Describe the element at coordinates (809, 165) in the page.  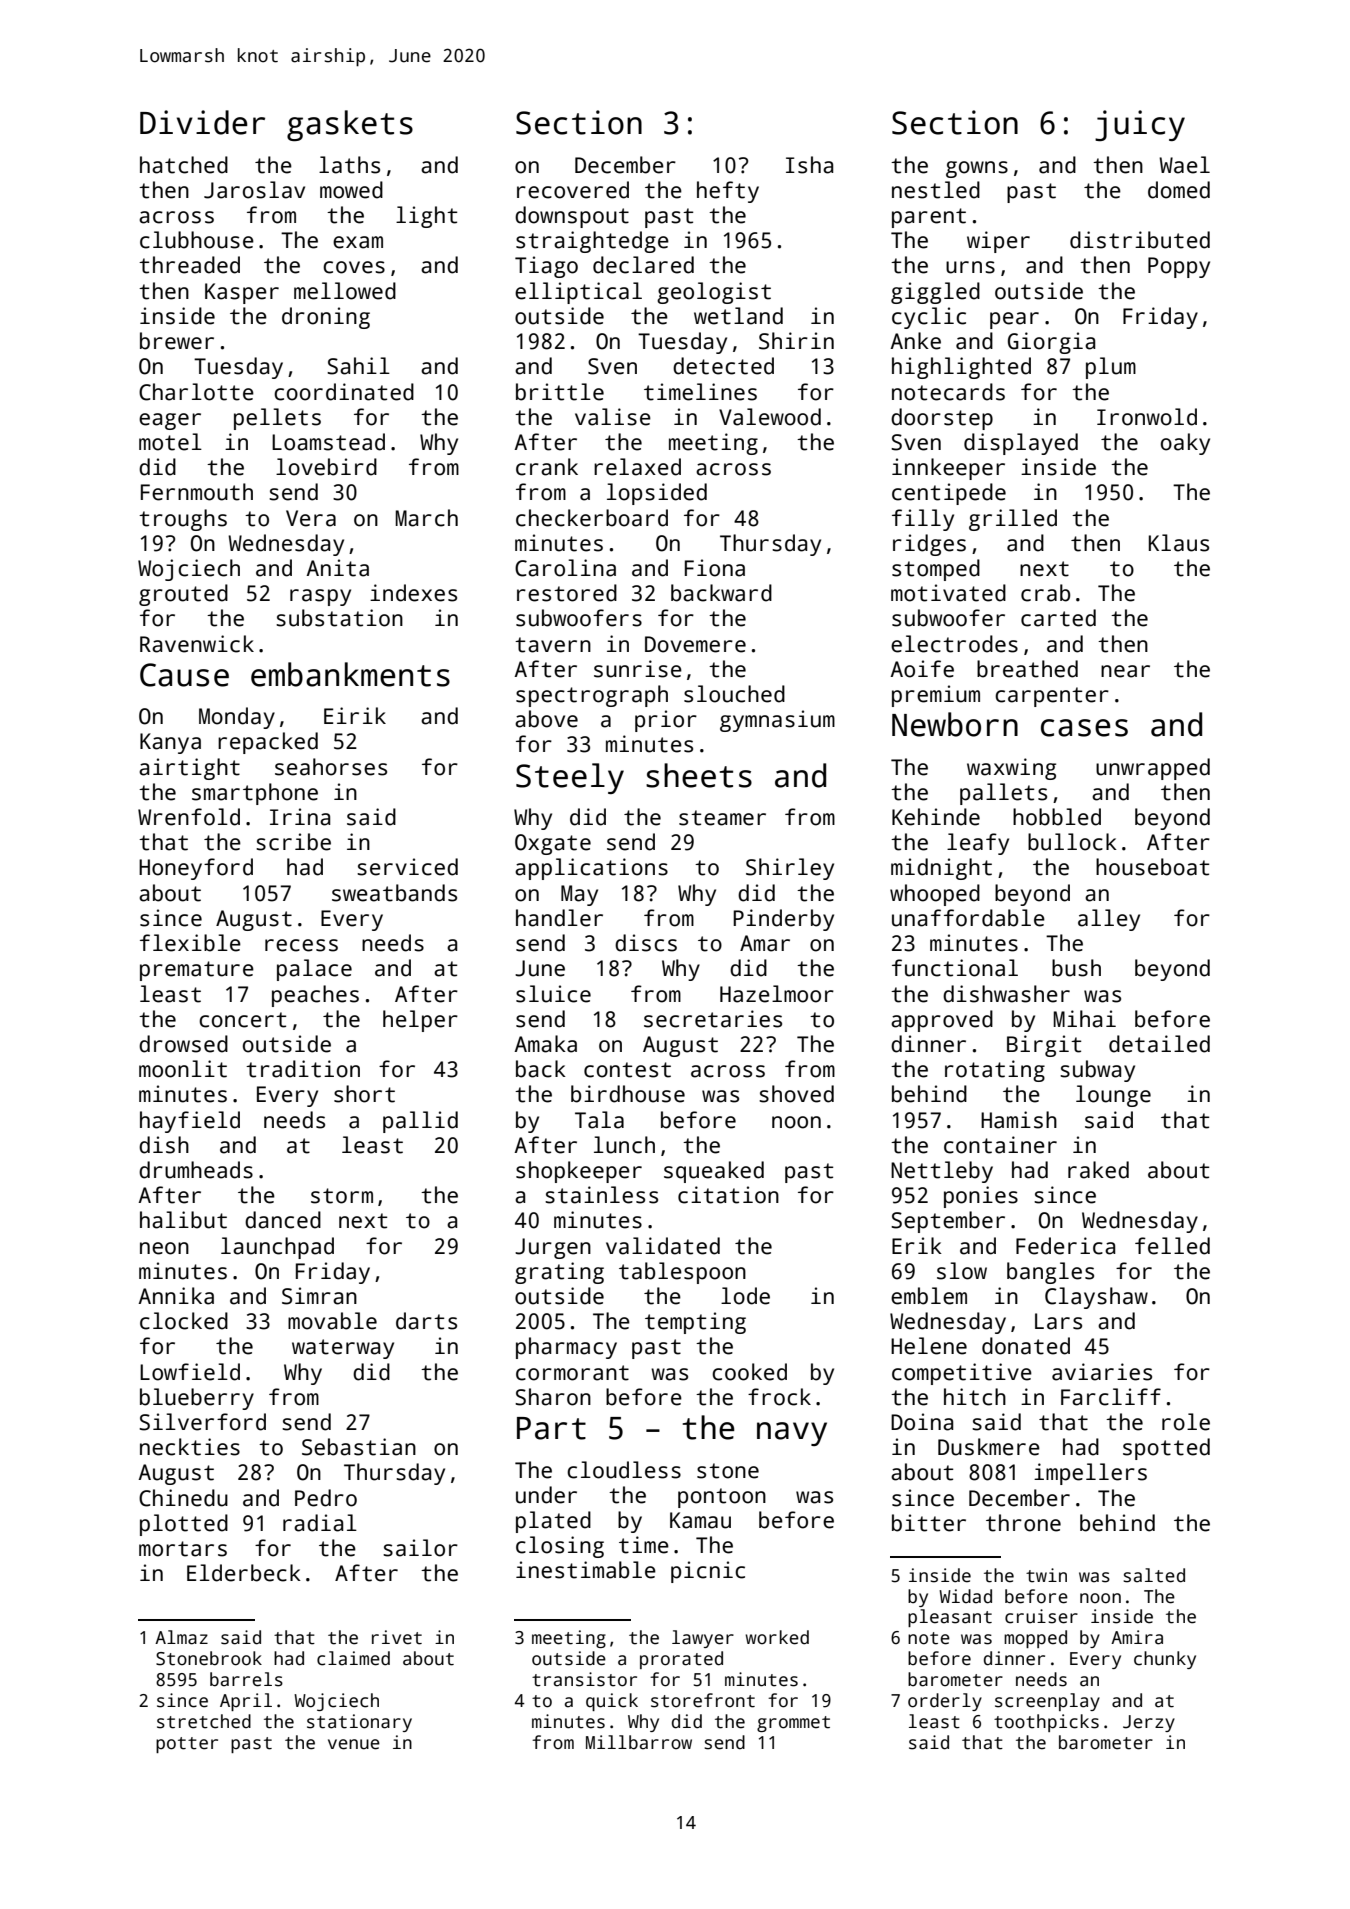
I see `Isha` at that location.
